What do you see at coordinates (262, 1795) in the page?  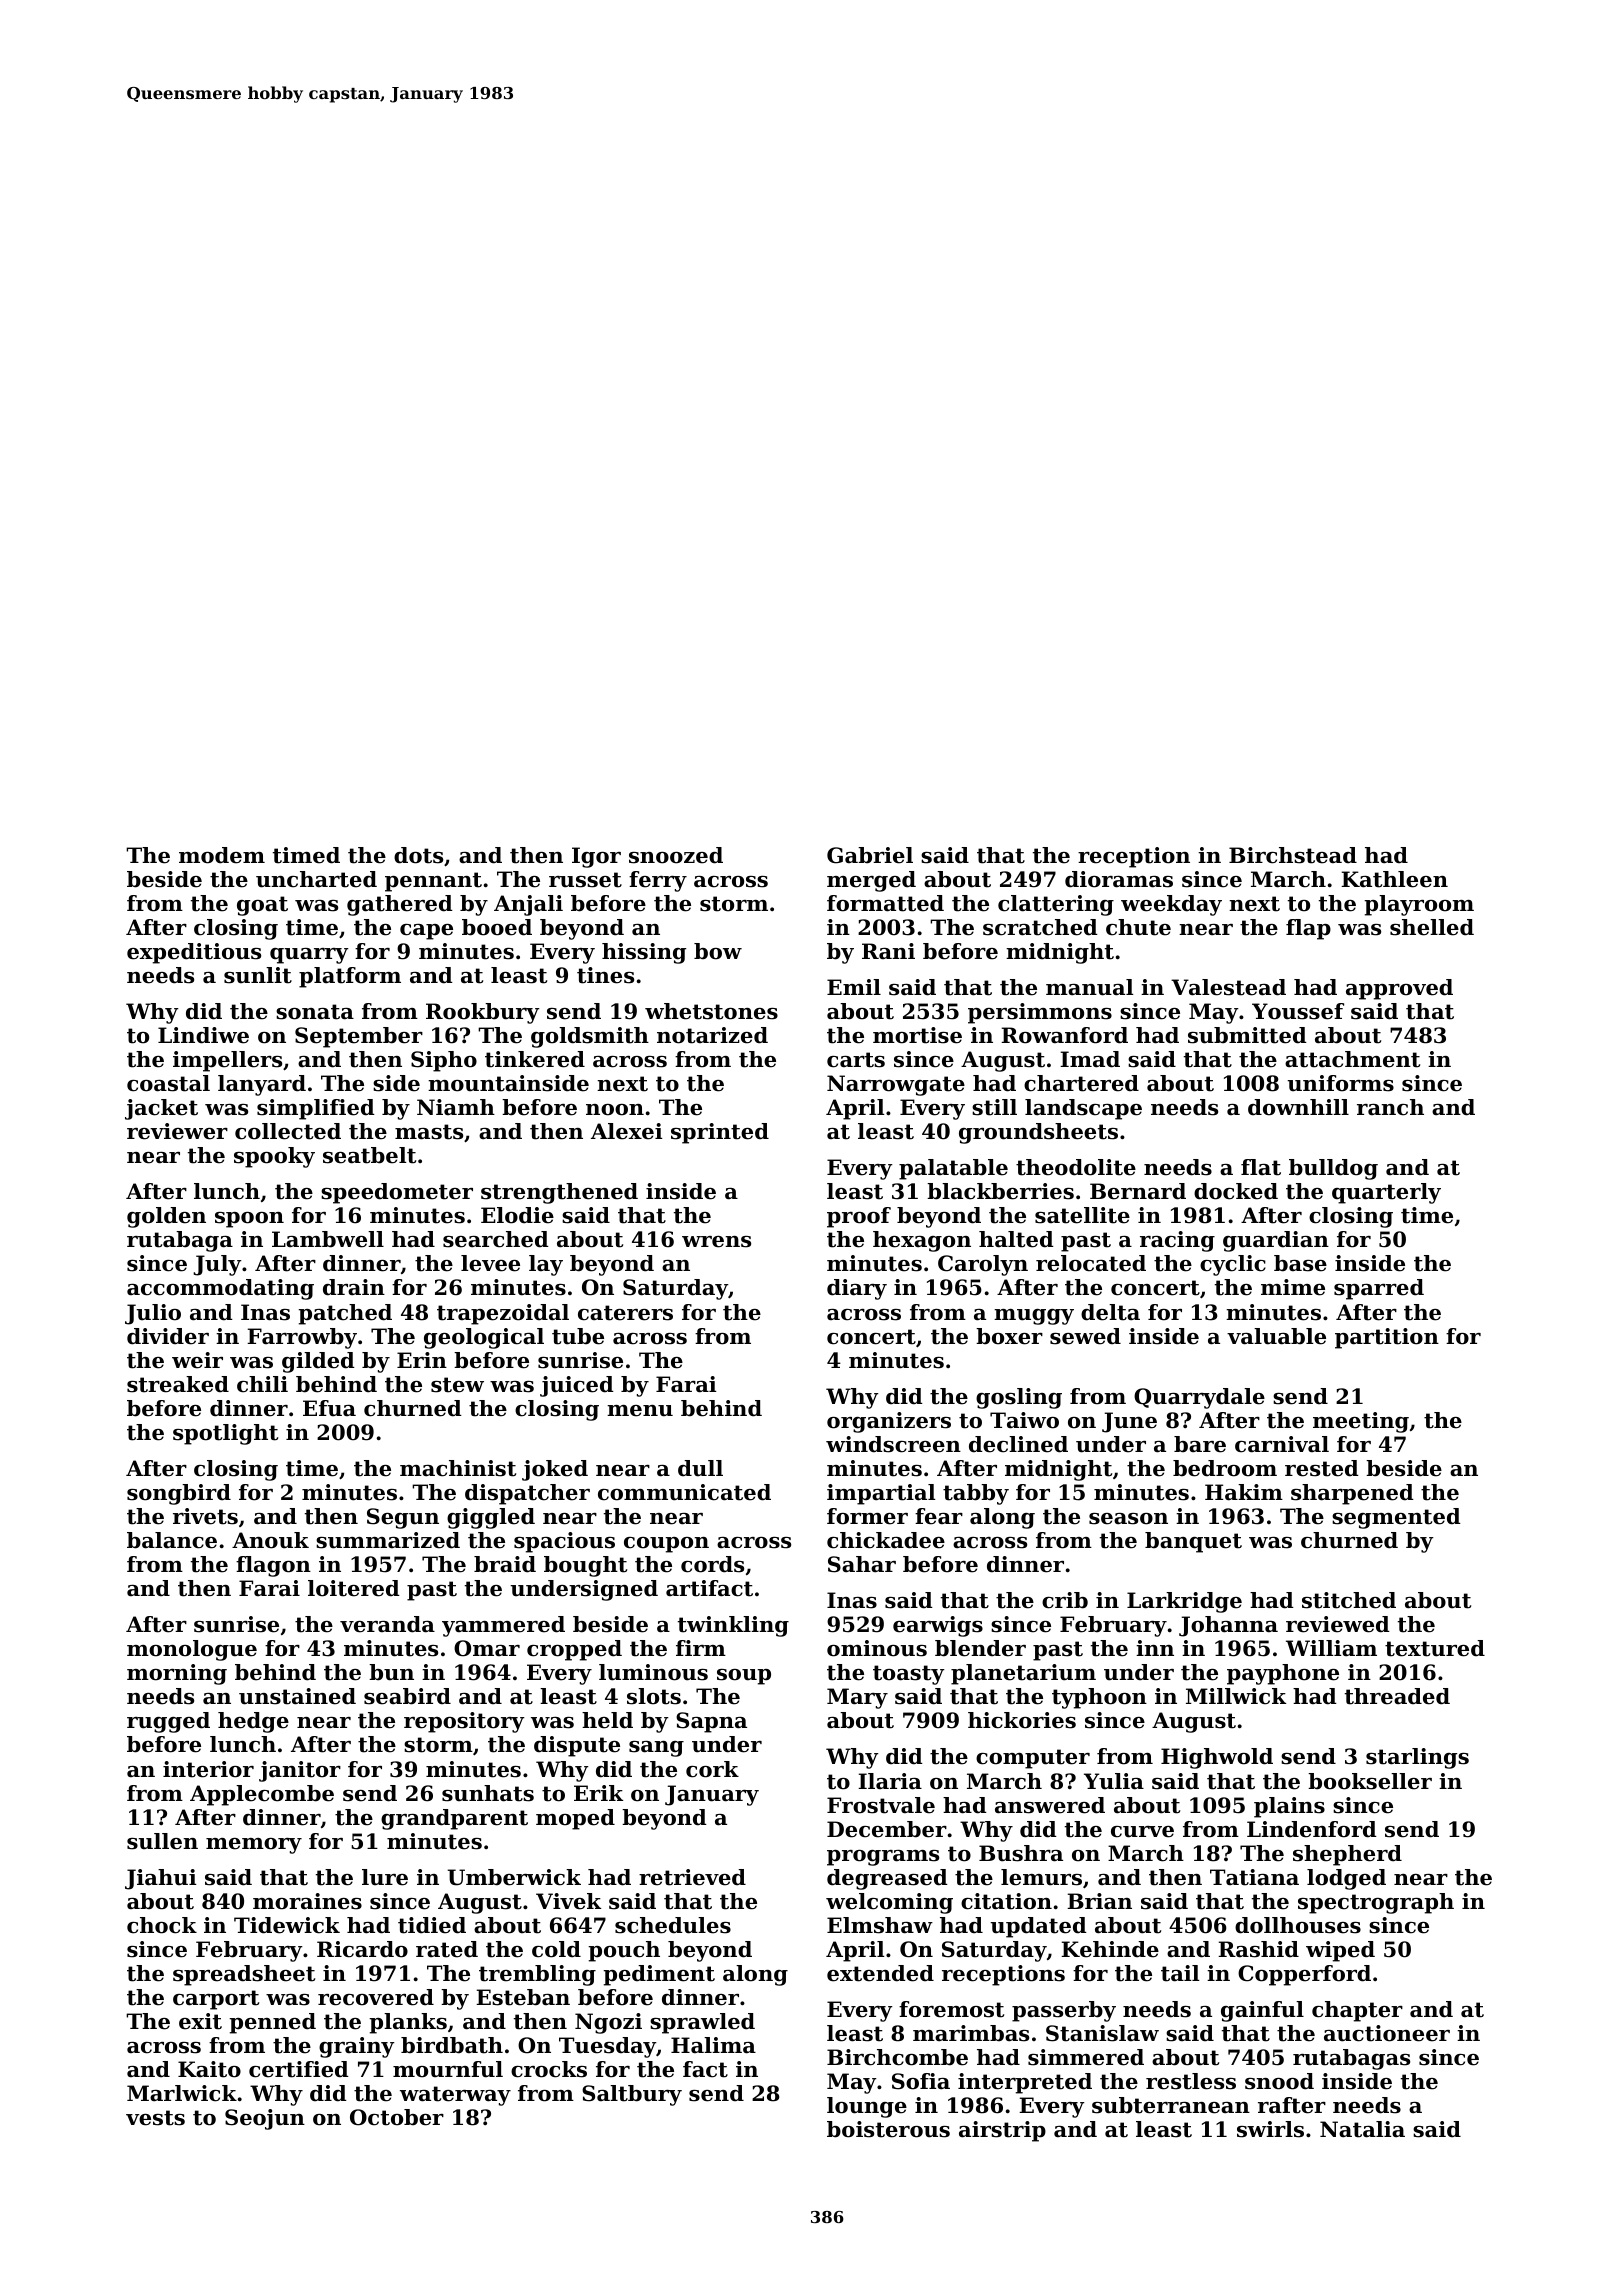 I see `Applecombe` at bounding box center [262, 1795].
